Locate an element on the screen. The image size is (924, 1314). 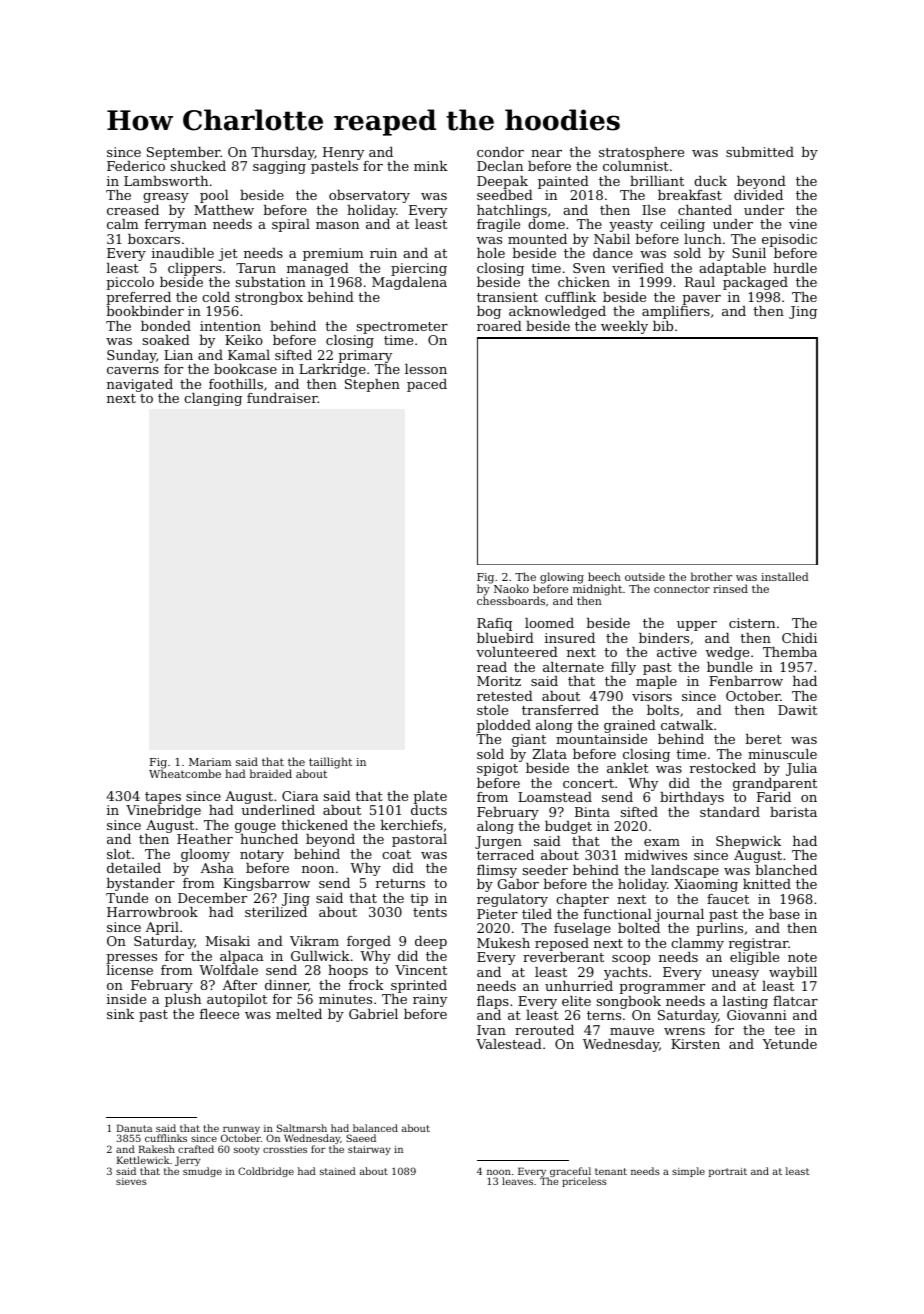
soaked is located at coordinates (166, 340).
